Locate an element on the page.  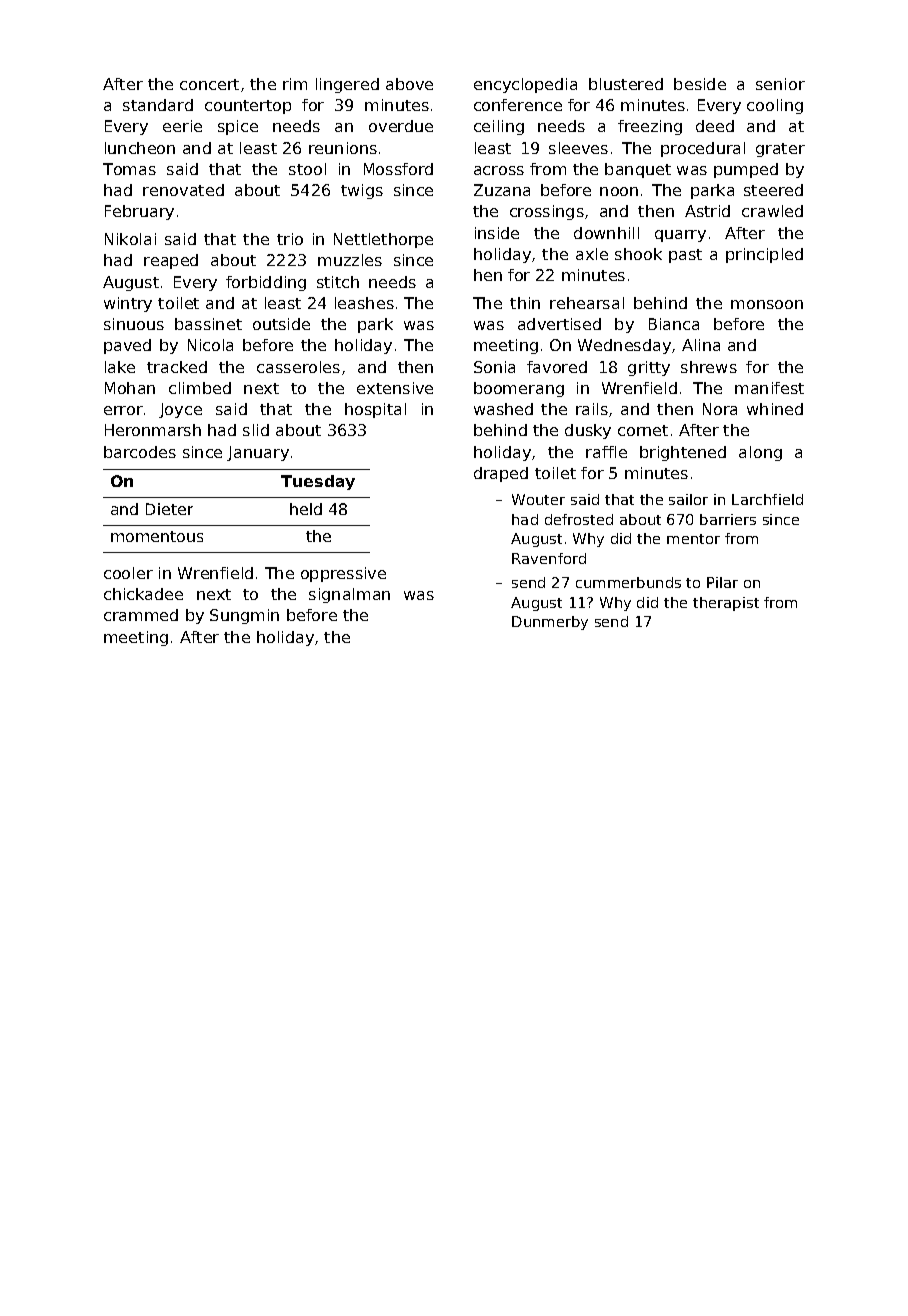
principled is located at coordinates (764, 255).
